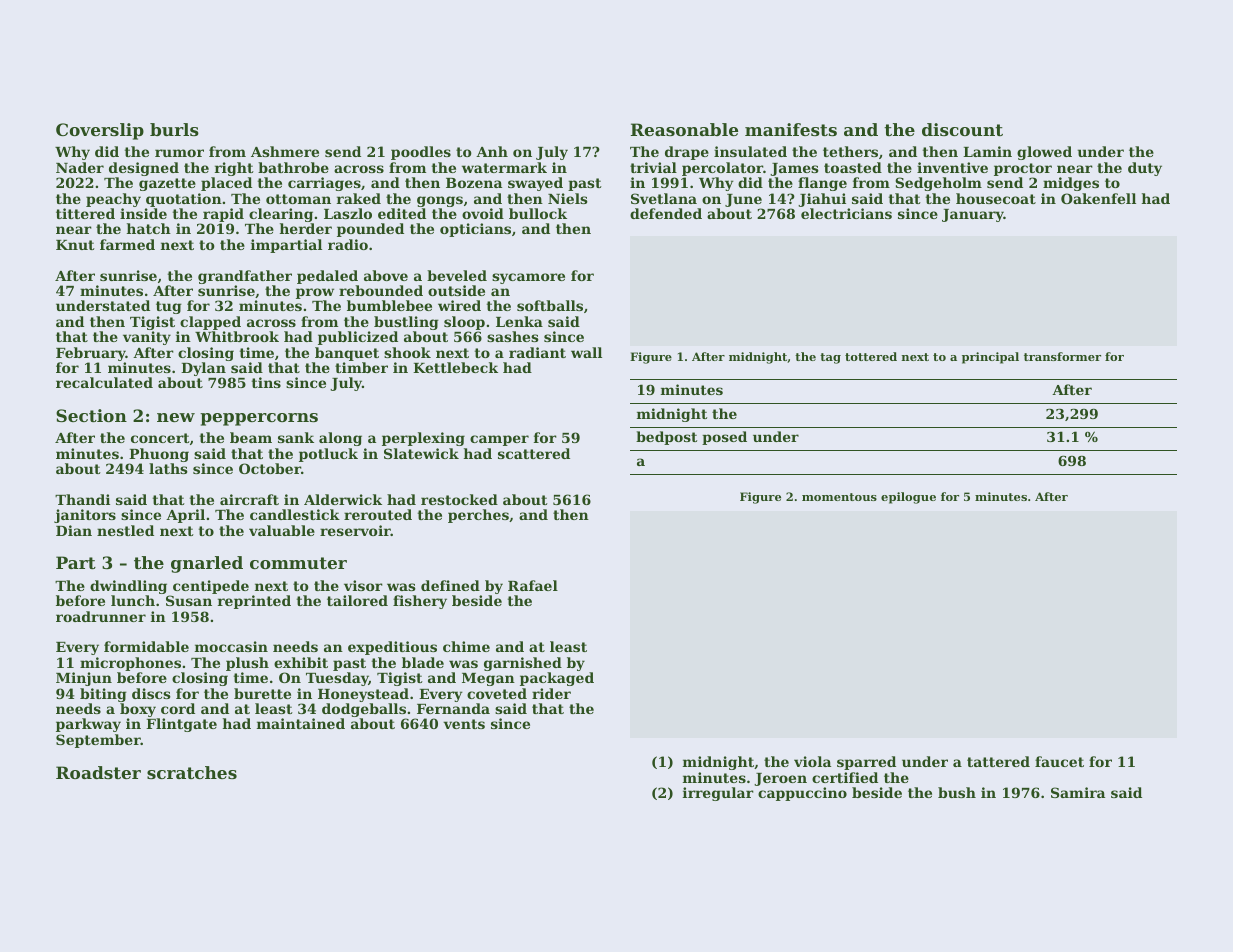 Image resolution: width=1233 pixels, height=952 pixels. What do you see at coordinates (1062, 356) in the image?
I see `transformer` at bounding box center [1062, 356].
